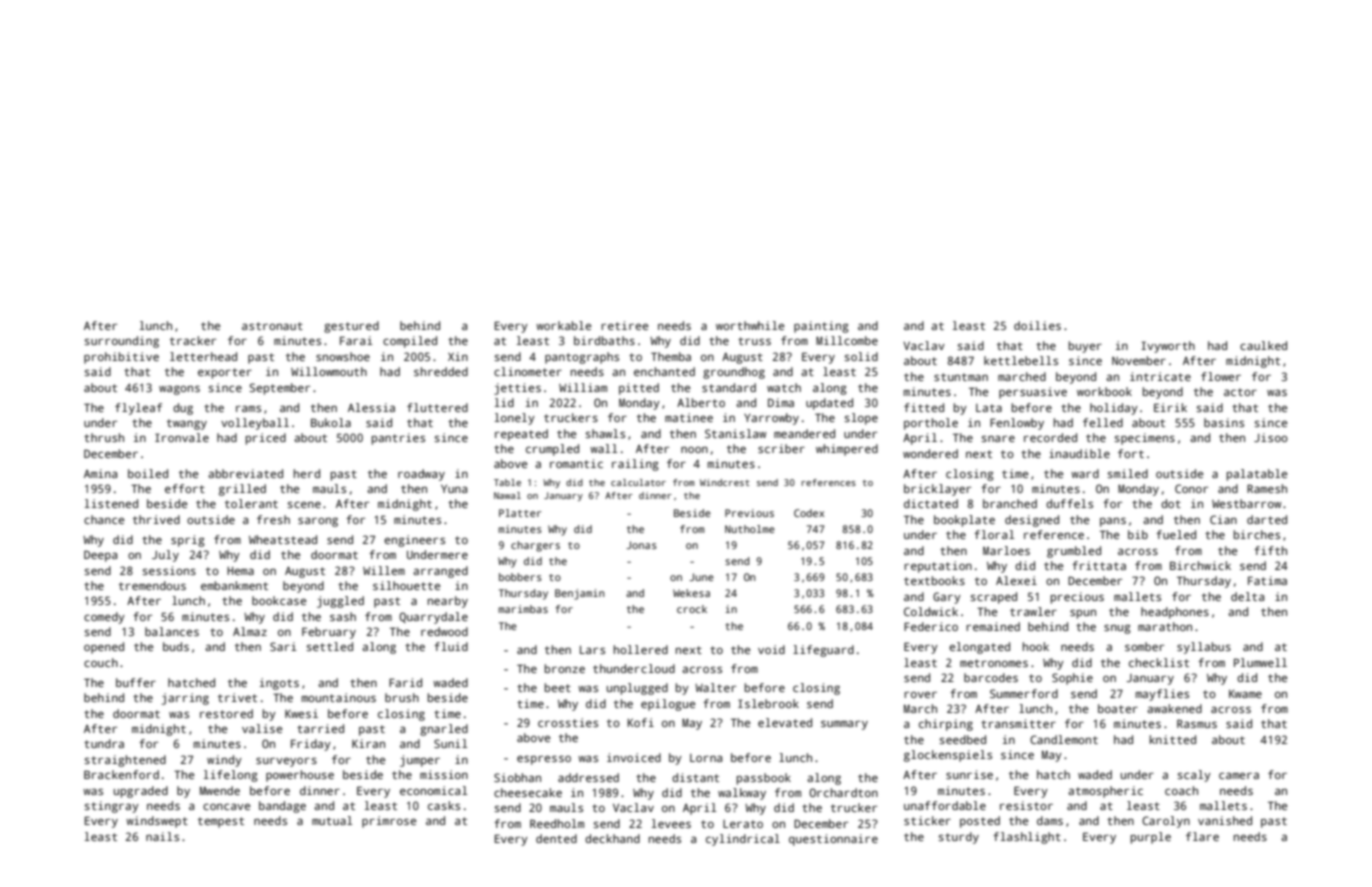  Describe the element at coordinates (1247, 596) in the screenshot. I see `delta` at that location.
